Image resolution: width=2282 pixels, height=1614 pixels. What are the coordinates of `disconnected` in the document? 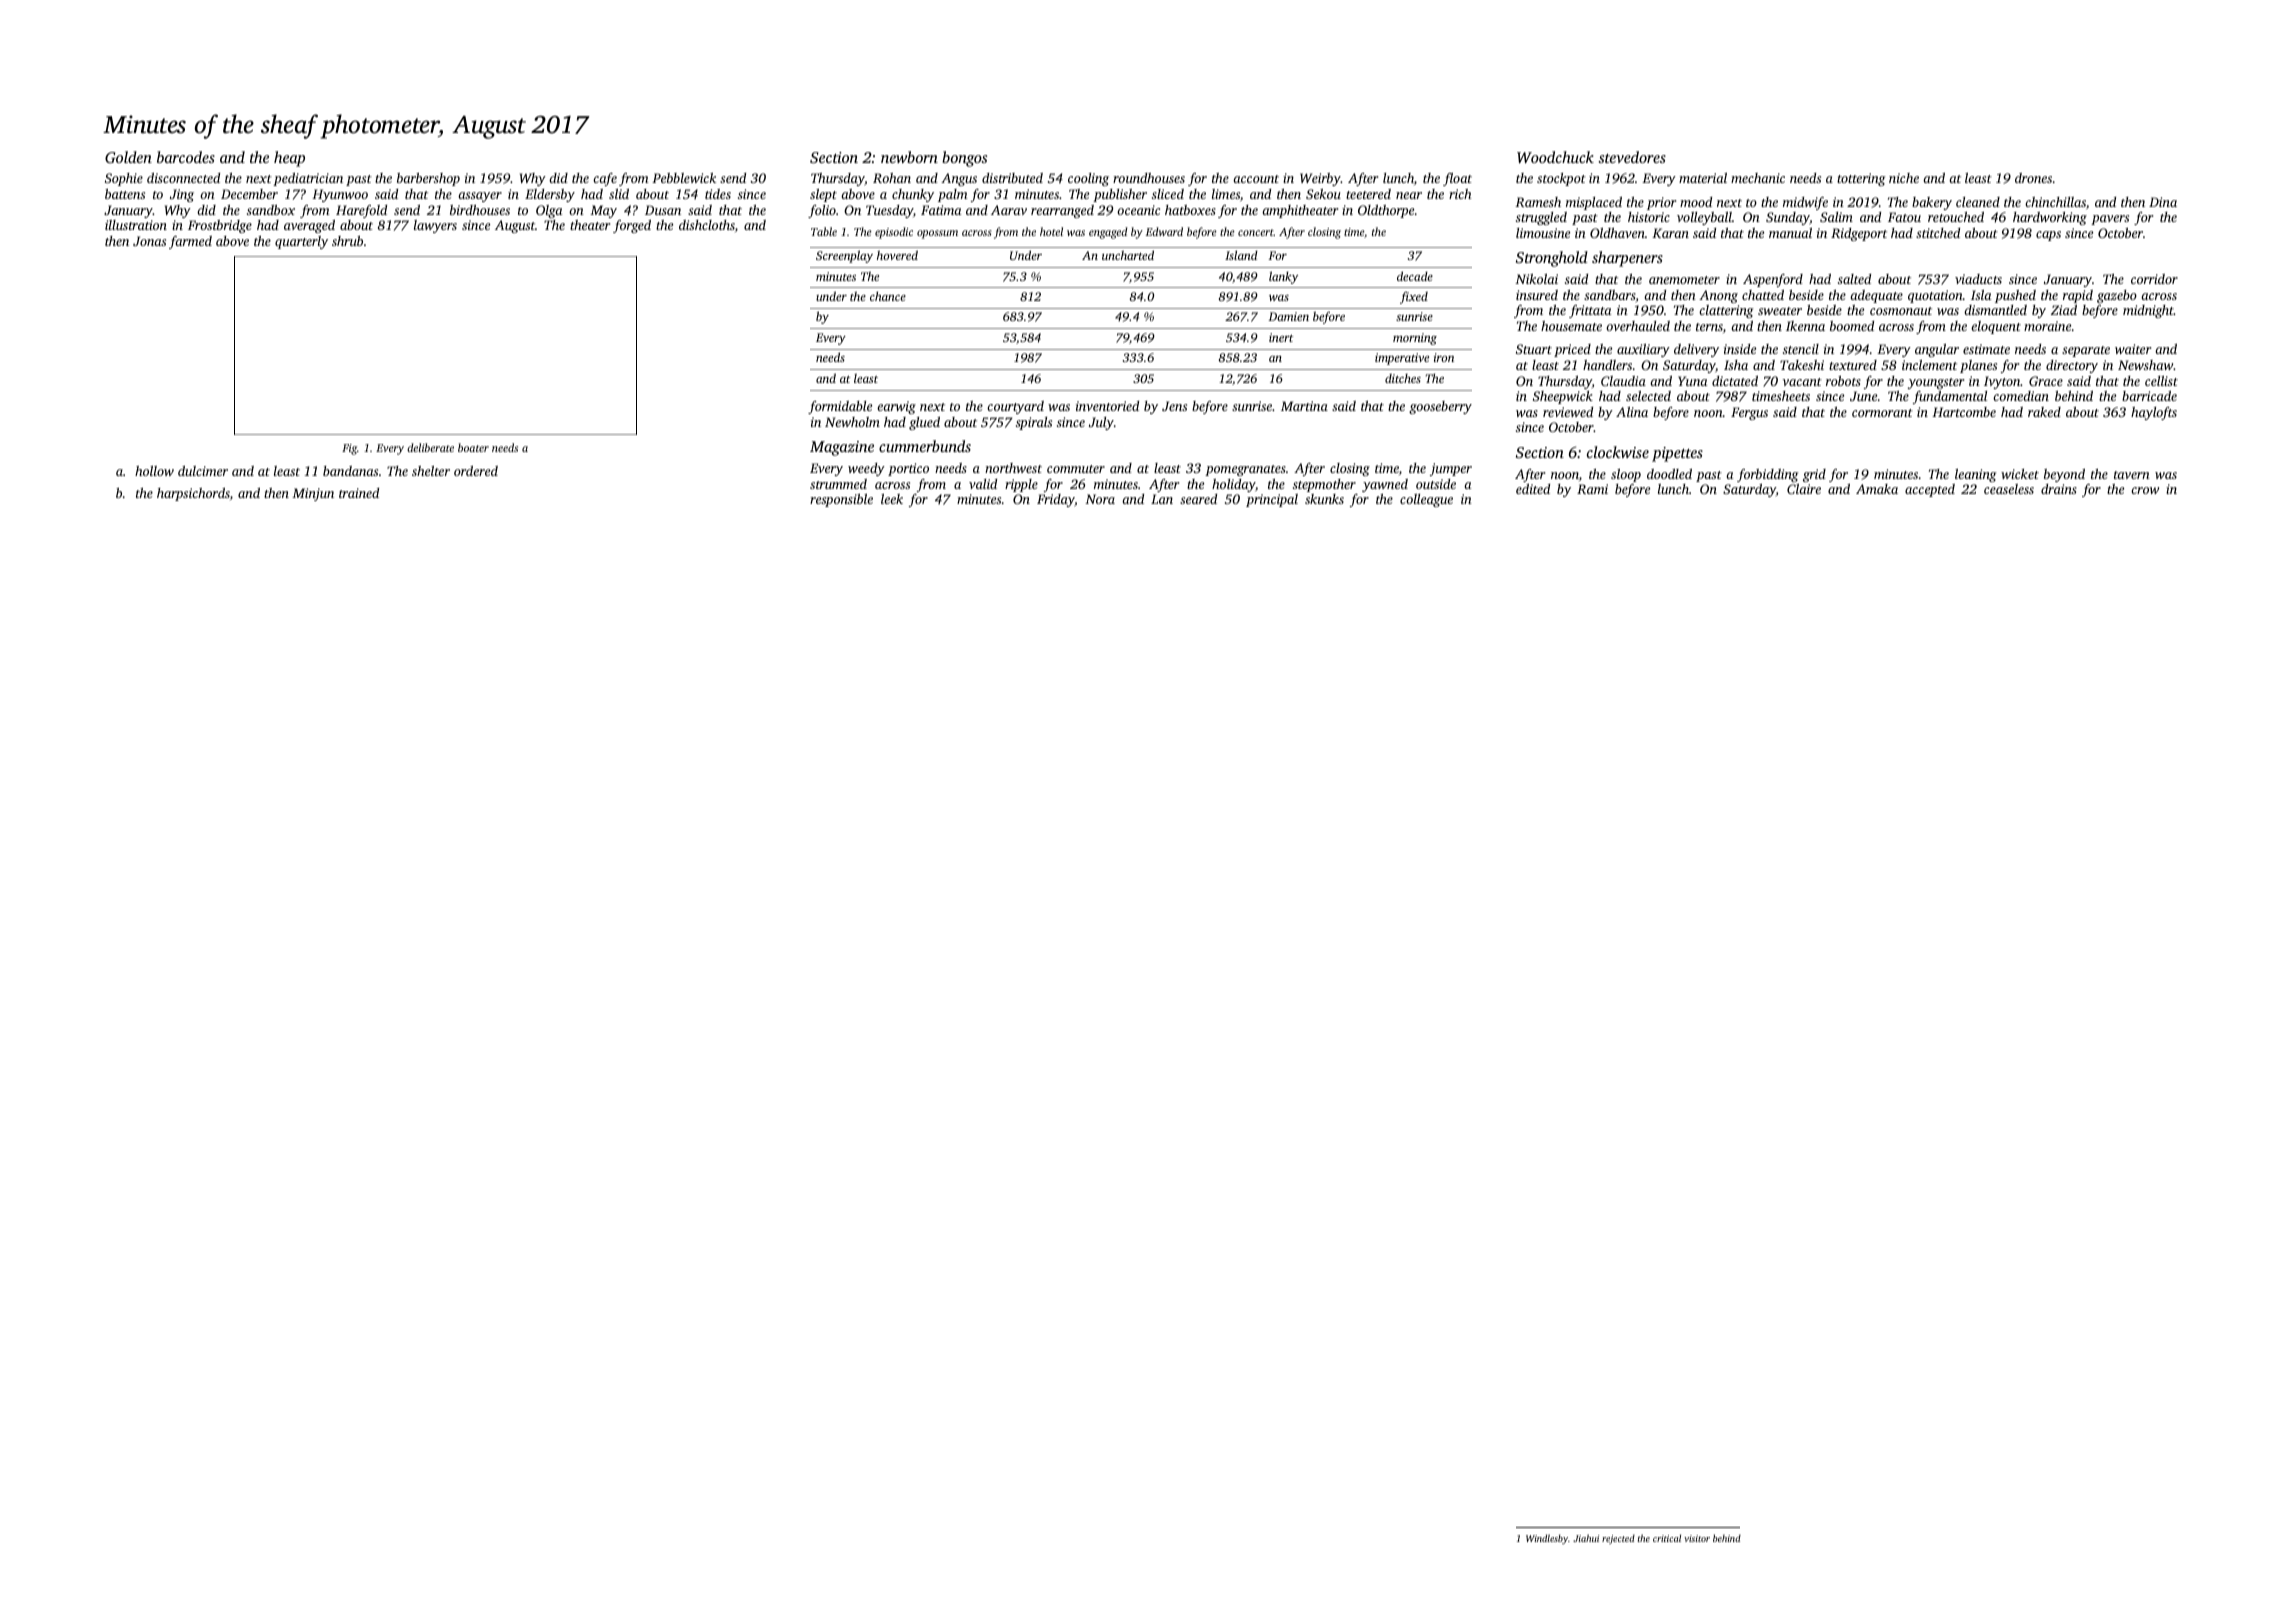 It's located at (183, 178).
